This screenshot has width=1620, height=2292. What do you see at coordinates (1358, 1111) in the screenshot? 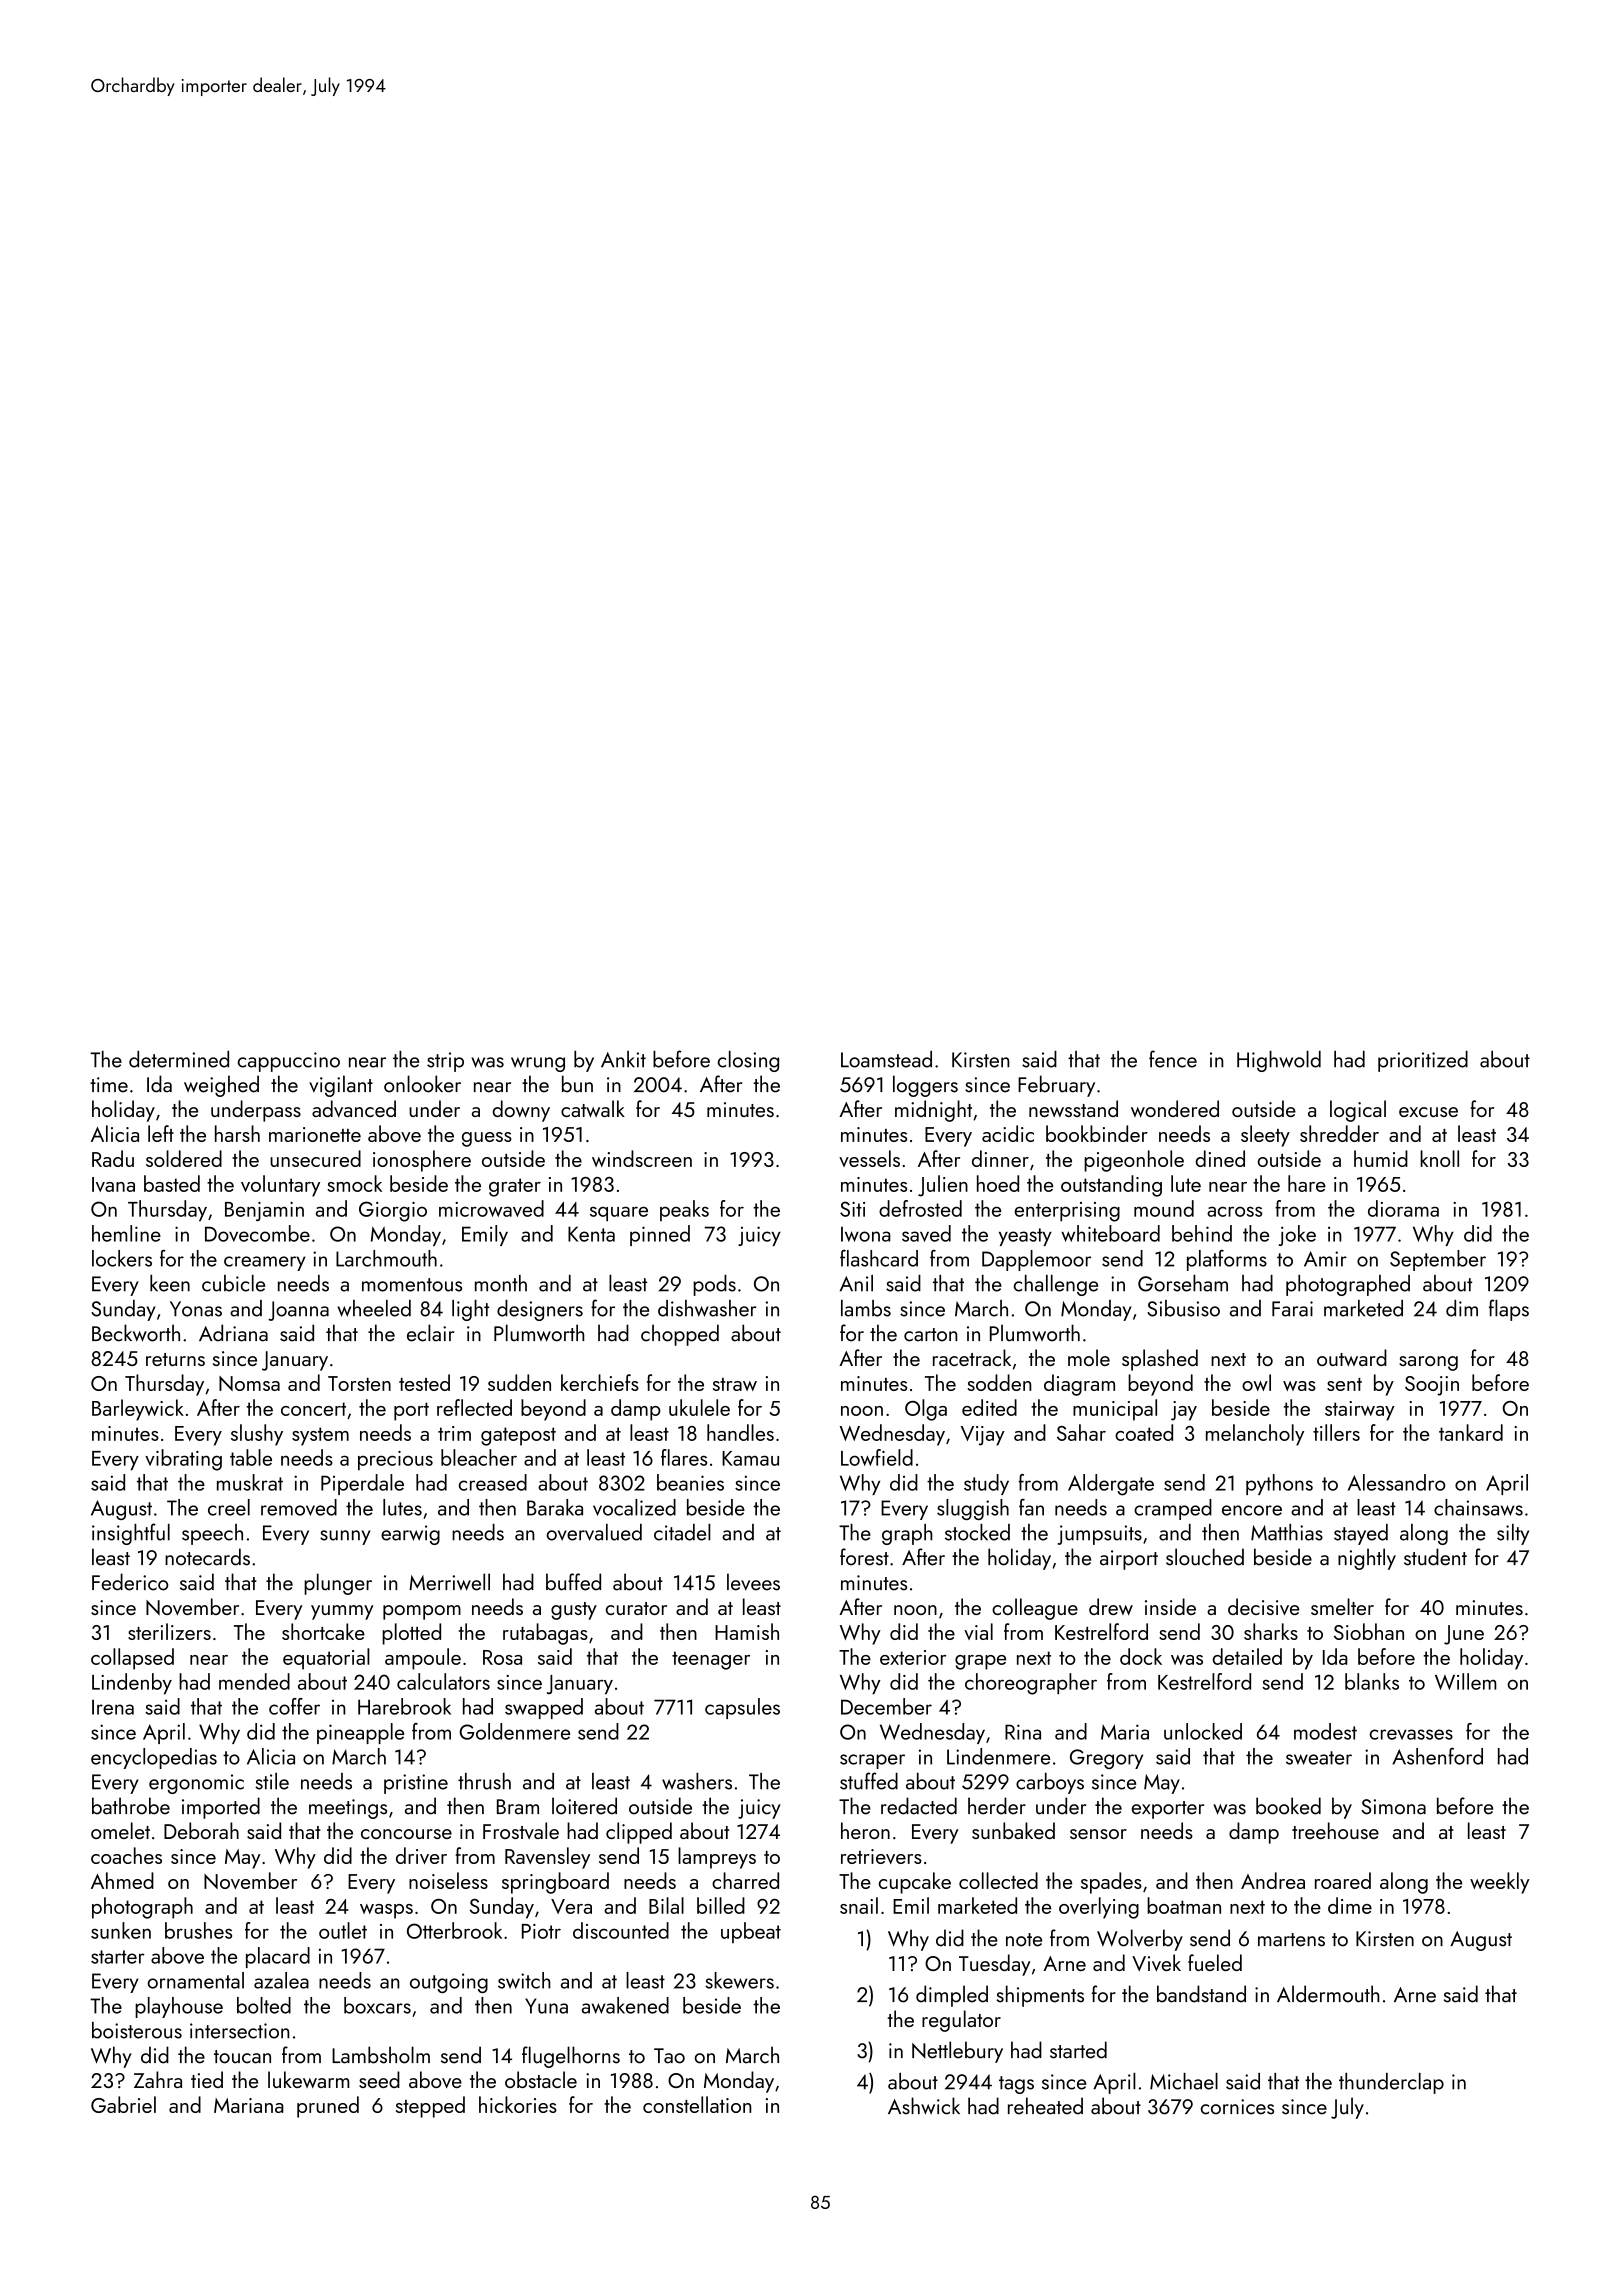
I see `logical` at bounding box center [1358, 1111].
